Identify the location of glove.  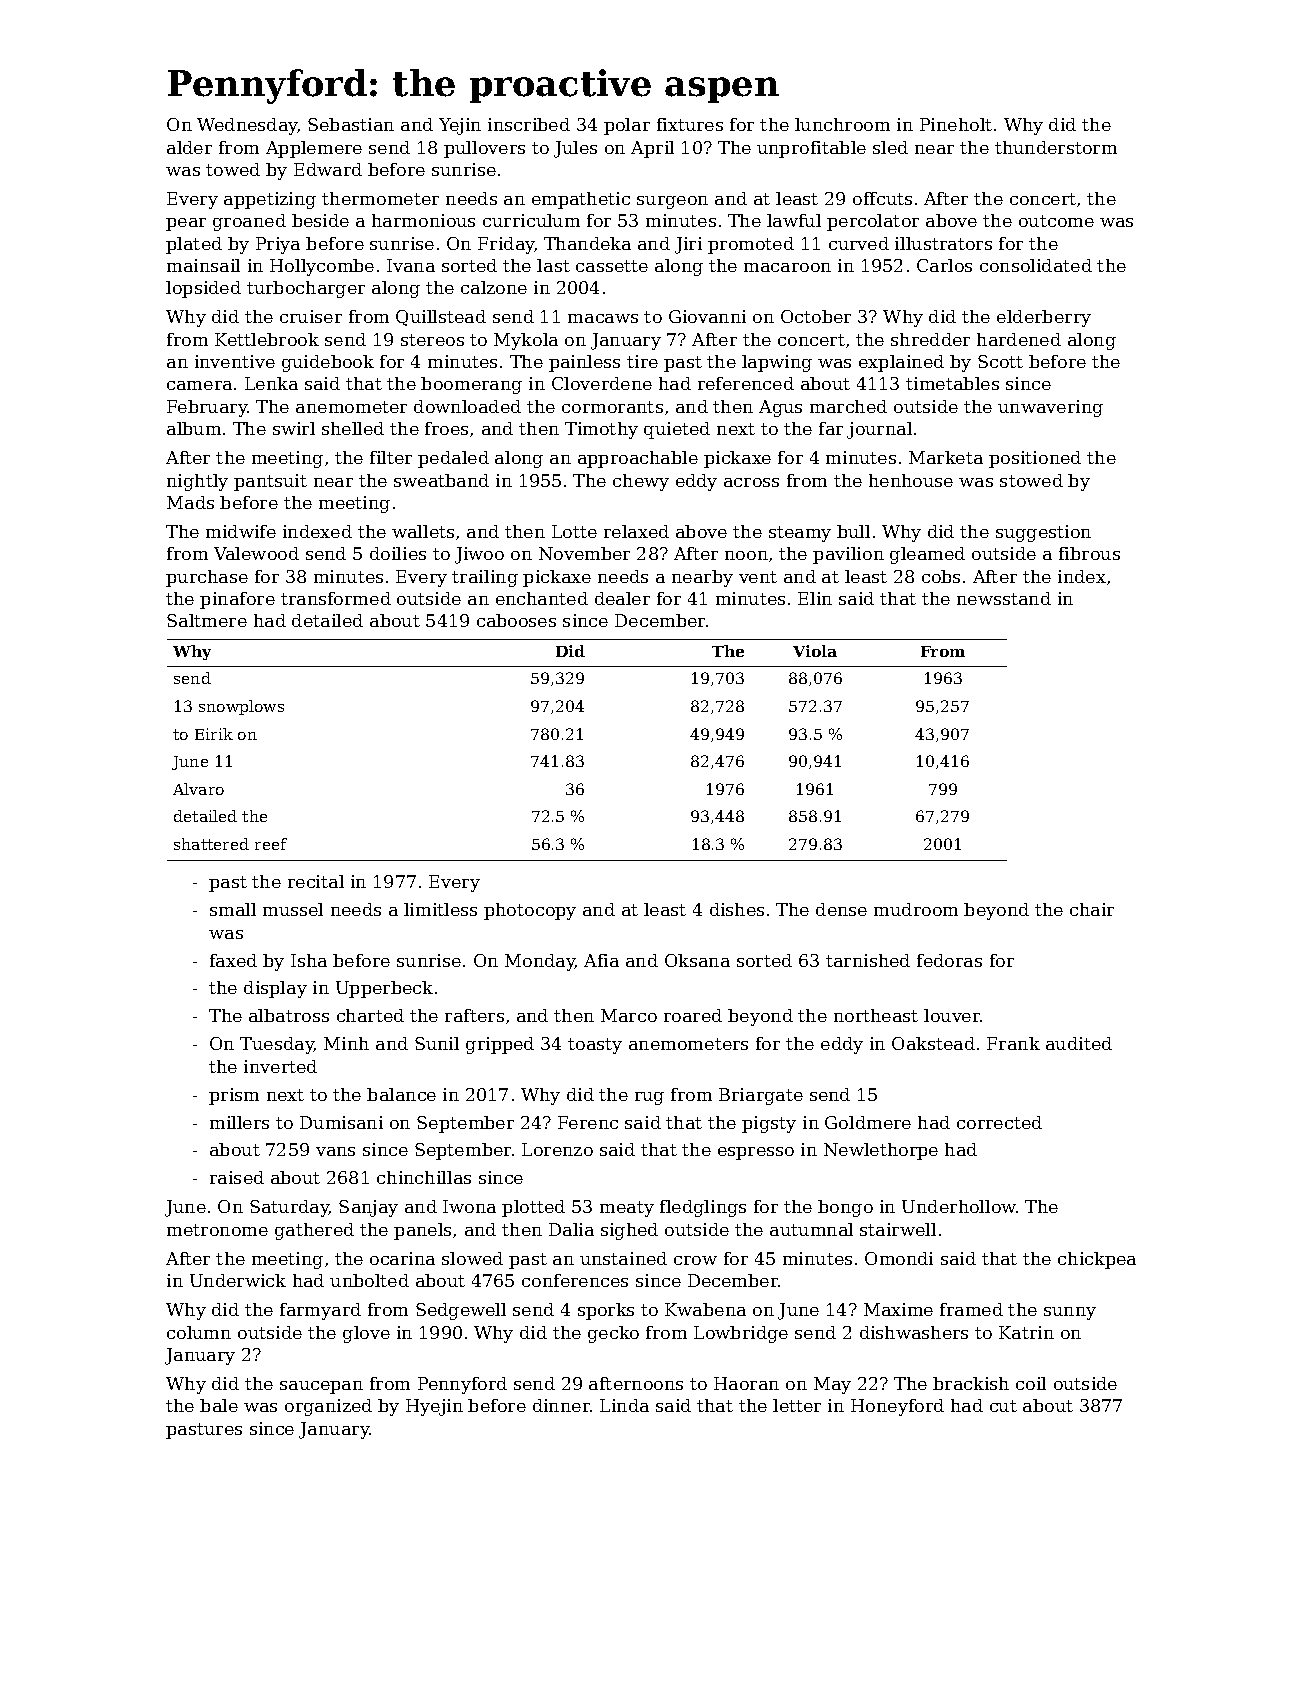
(366, 1334).
